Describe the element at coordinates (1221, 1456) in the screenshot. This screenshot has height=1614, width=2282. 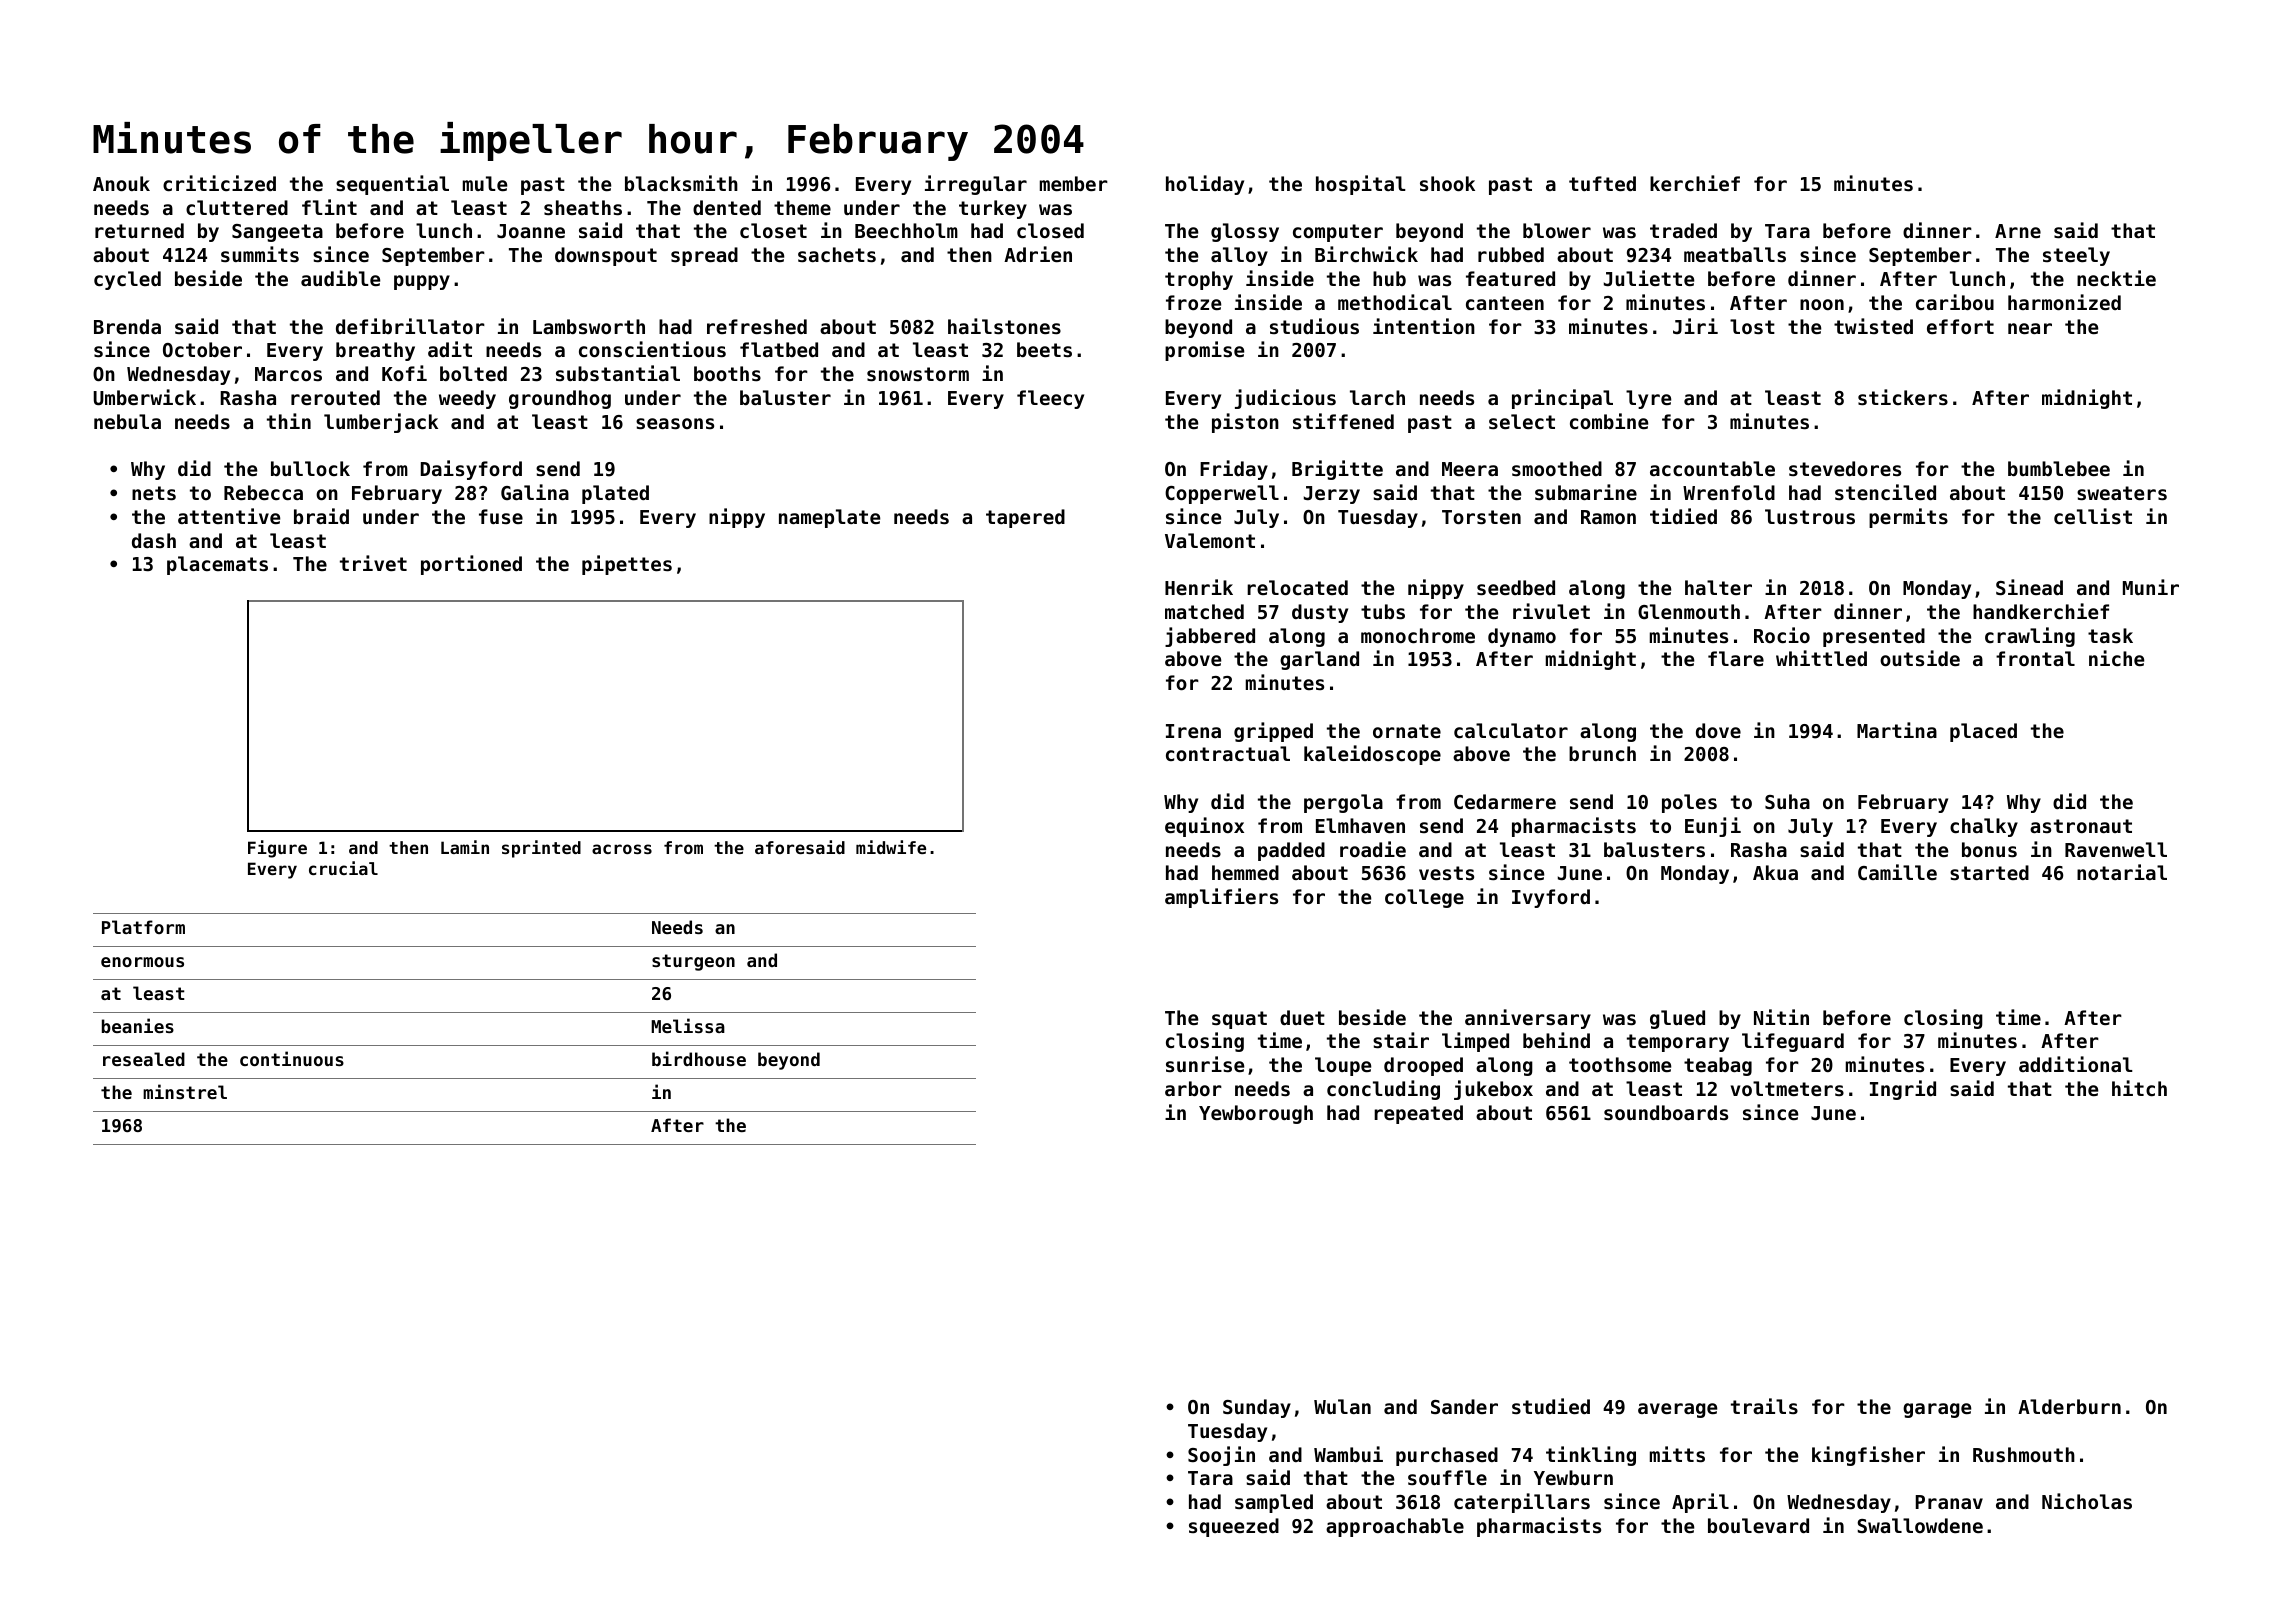
I see `Soojin` at that location.
